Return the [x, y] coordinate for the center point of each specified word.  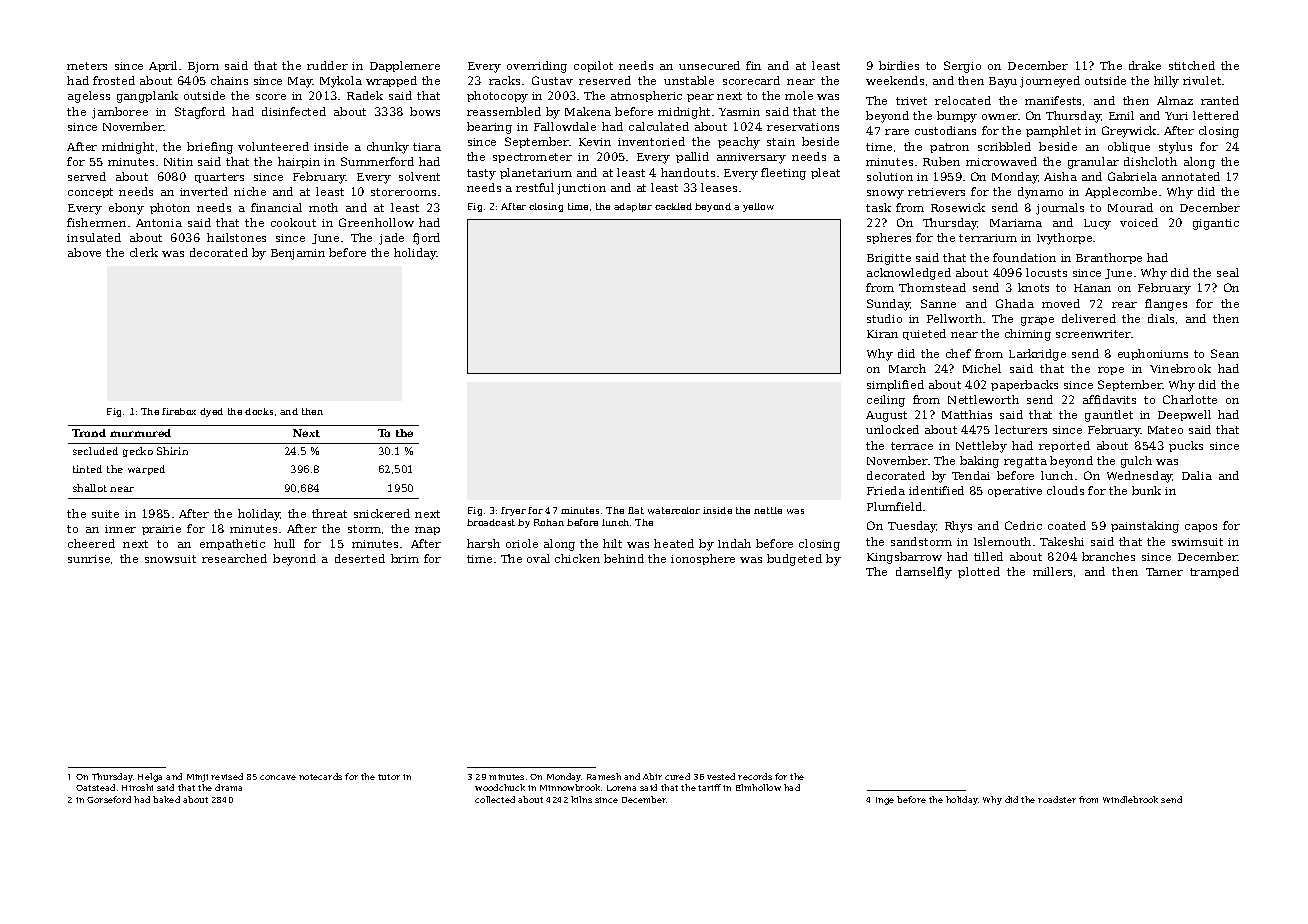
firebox [179, 411]
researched [234, 558]
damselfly [924, 573]
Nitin [178, 162]
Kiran [882, 334]
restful [535, 187]
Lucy [1097, 224]
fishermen [96, 222]
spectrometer [532, 158]
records [755, 776]
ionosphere [703, 559]
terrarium [988, 238]
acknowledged [909, 274]
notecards [320, 776]
